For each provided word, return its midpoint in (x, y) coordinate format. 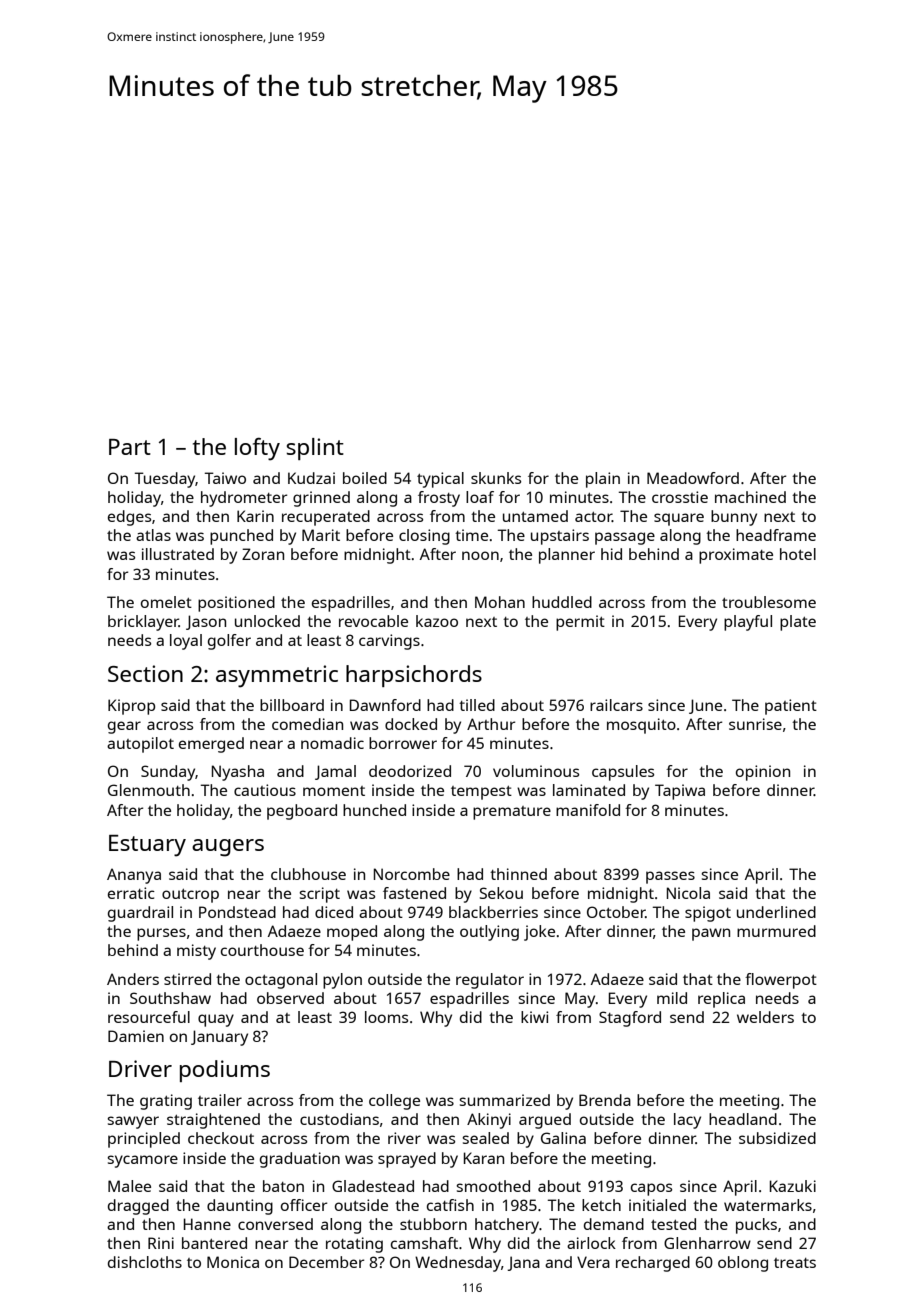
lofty (257, 449)
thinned (518, 874)
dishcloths (145, 1262)
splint (315, 449)
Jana (523, 1263)
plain (603, 480)
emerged (211, 745)
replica (721, 1000)
